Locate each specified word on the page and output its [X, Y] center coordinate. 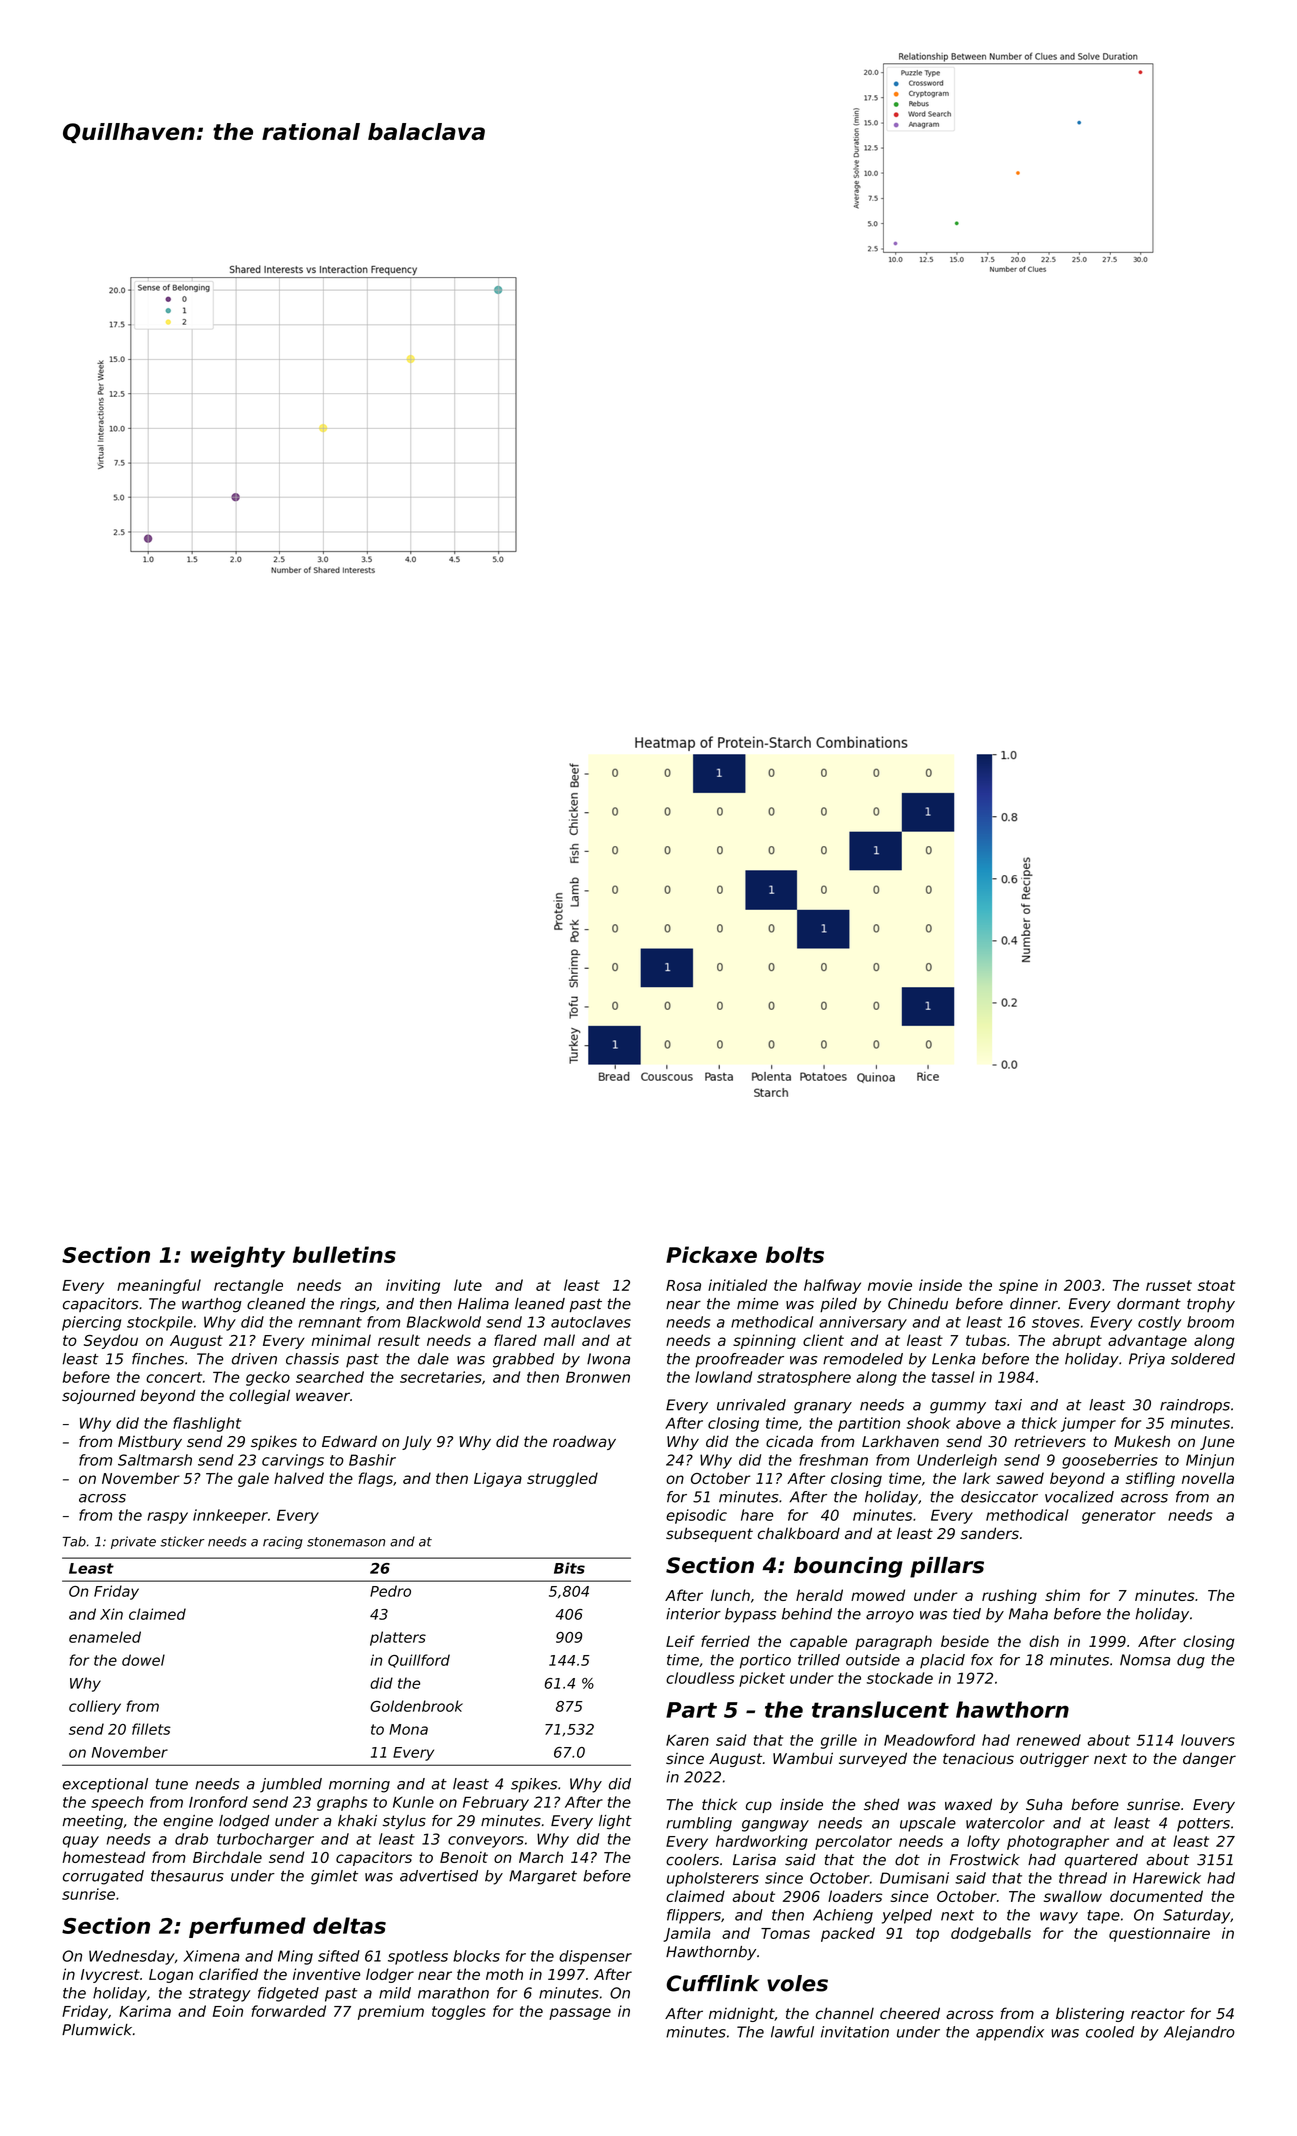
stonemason [346, 1542]
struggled [562, 1479]
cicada [789, 1441]
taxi [1008, 1405]
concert [174, 1377]
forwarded [289, 2011]
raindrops [1195, 1406]
